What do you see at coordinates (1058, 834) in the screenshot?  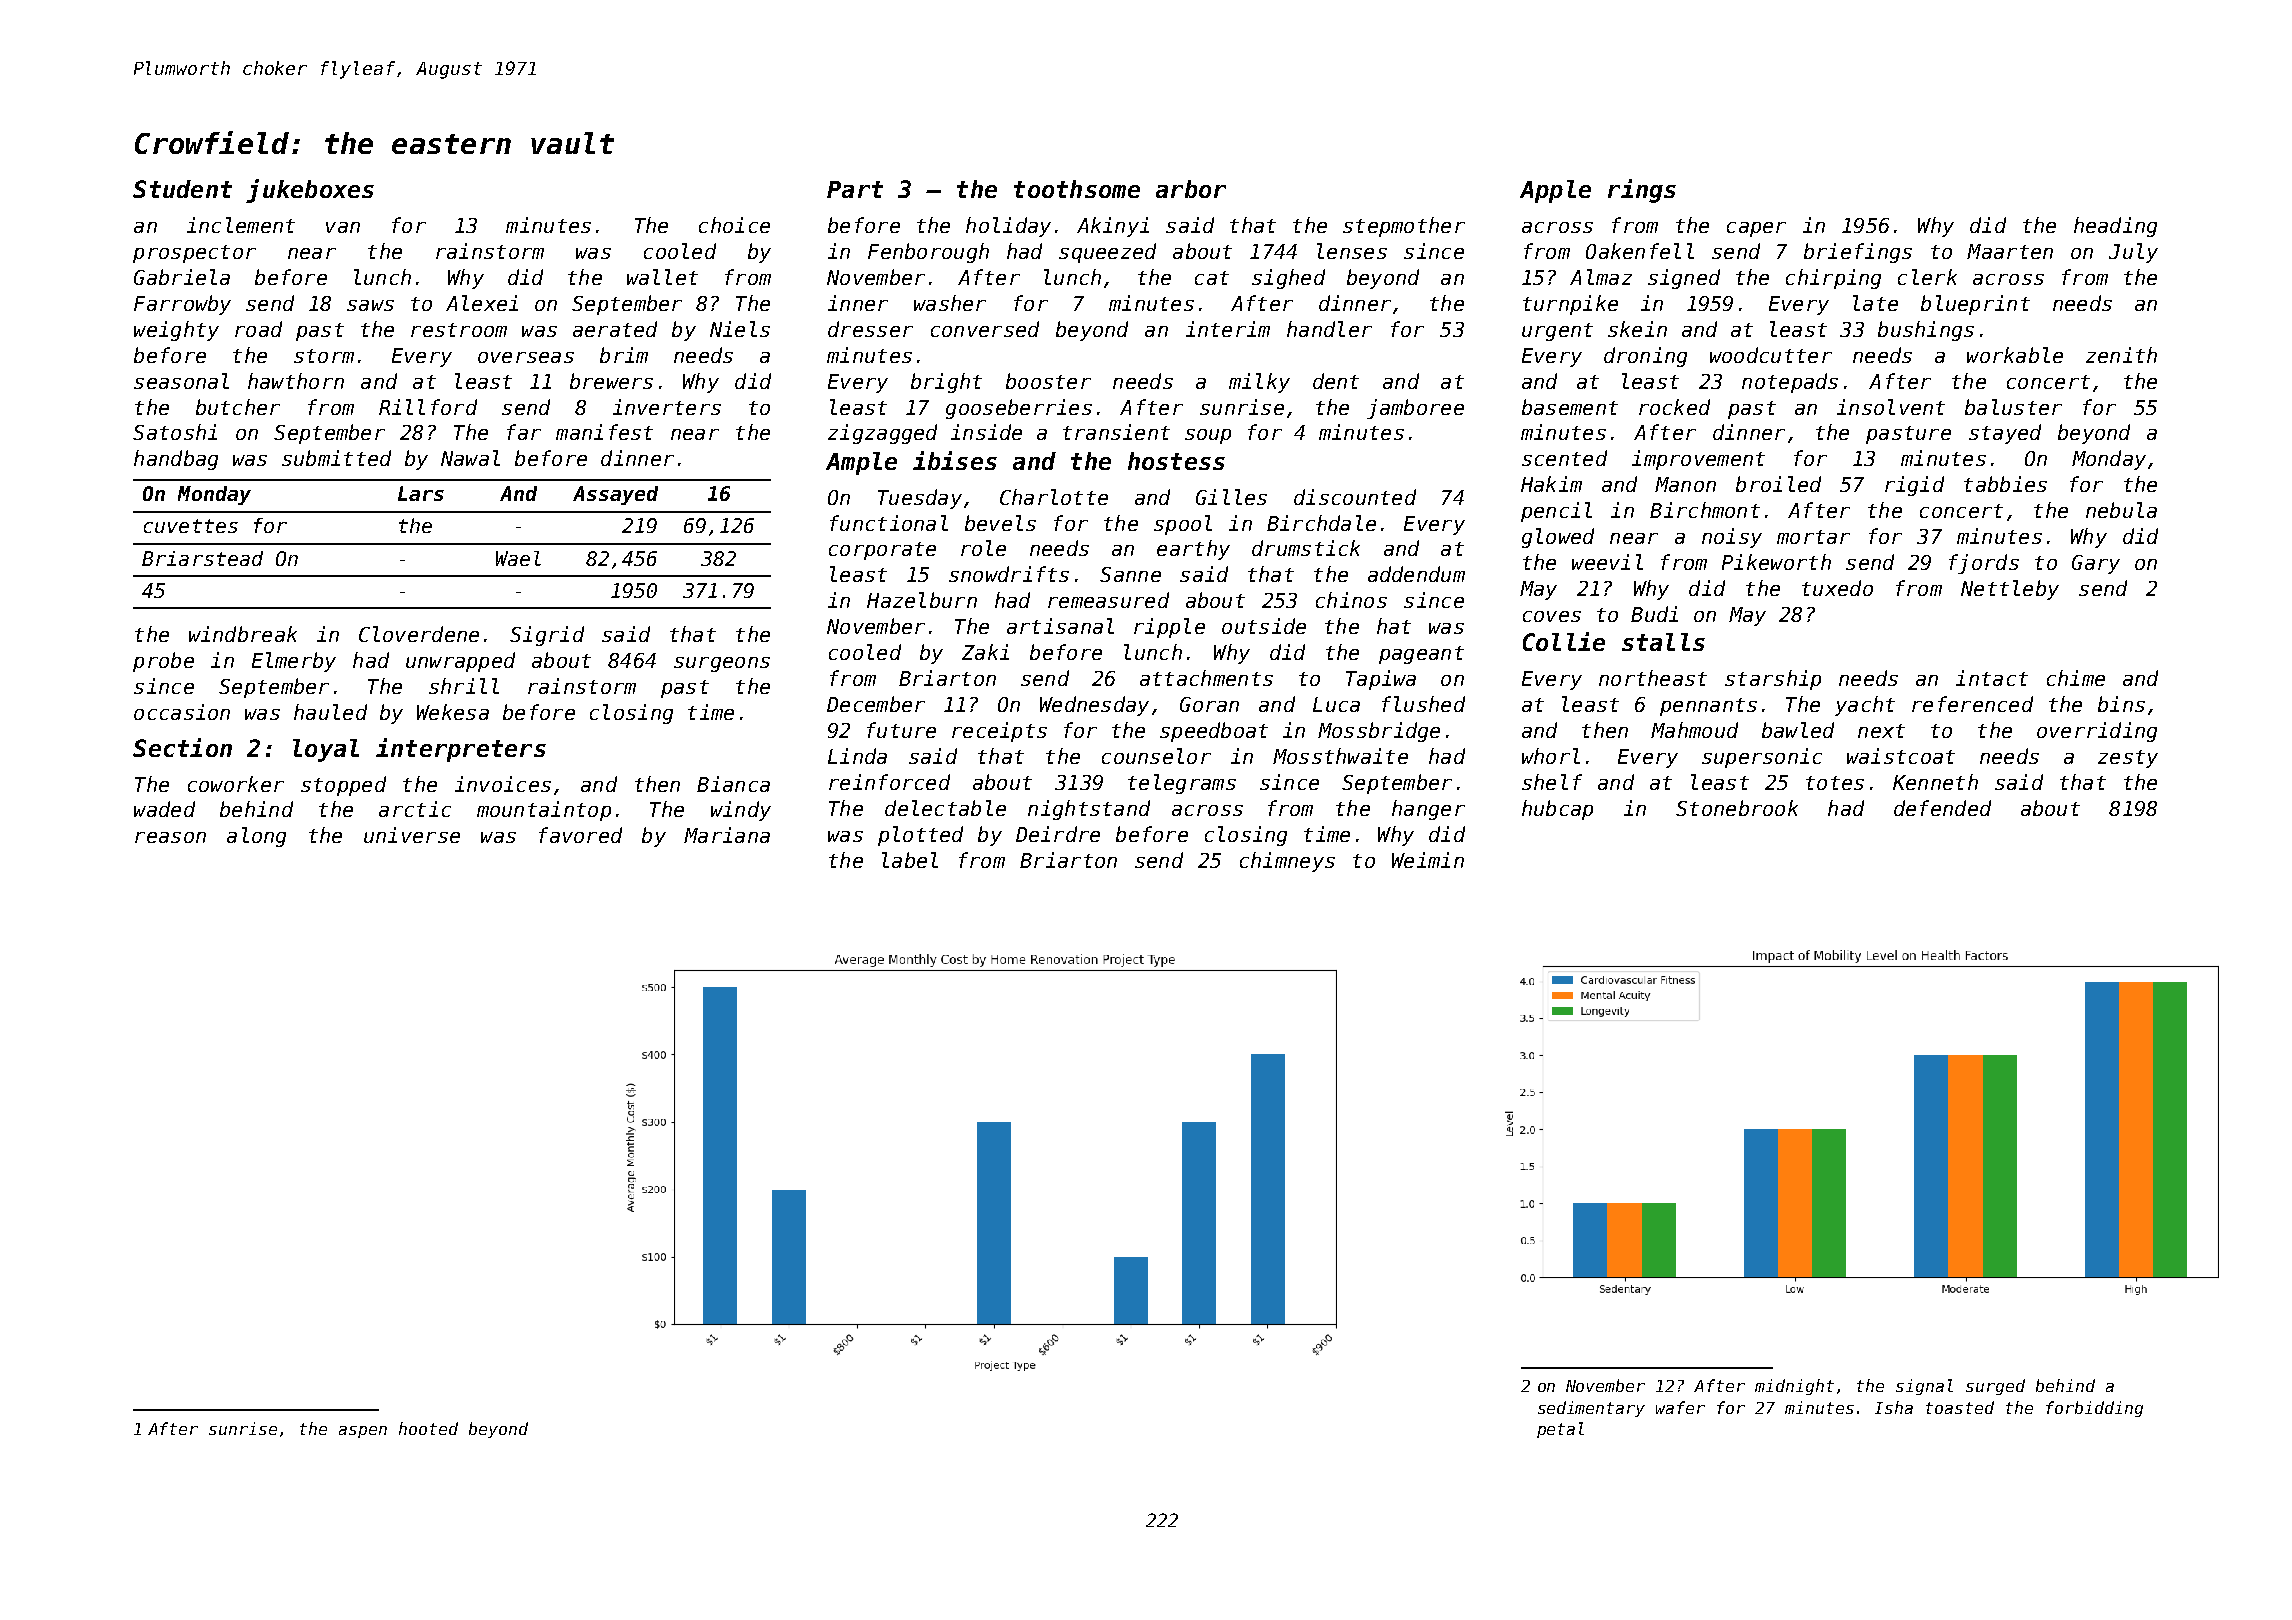 I see `Deirdre` at bounding box center [1058, 834].
